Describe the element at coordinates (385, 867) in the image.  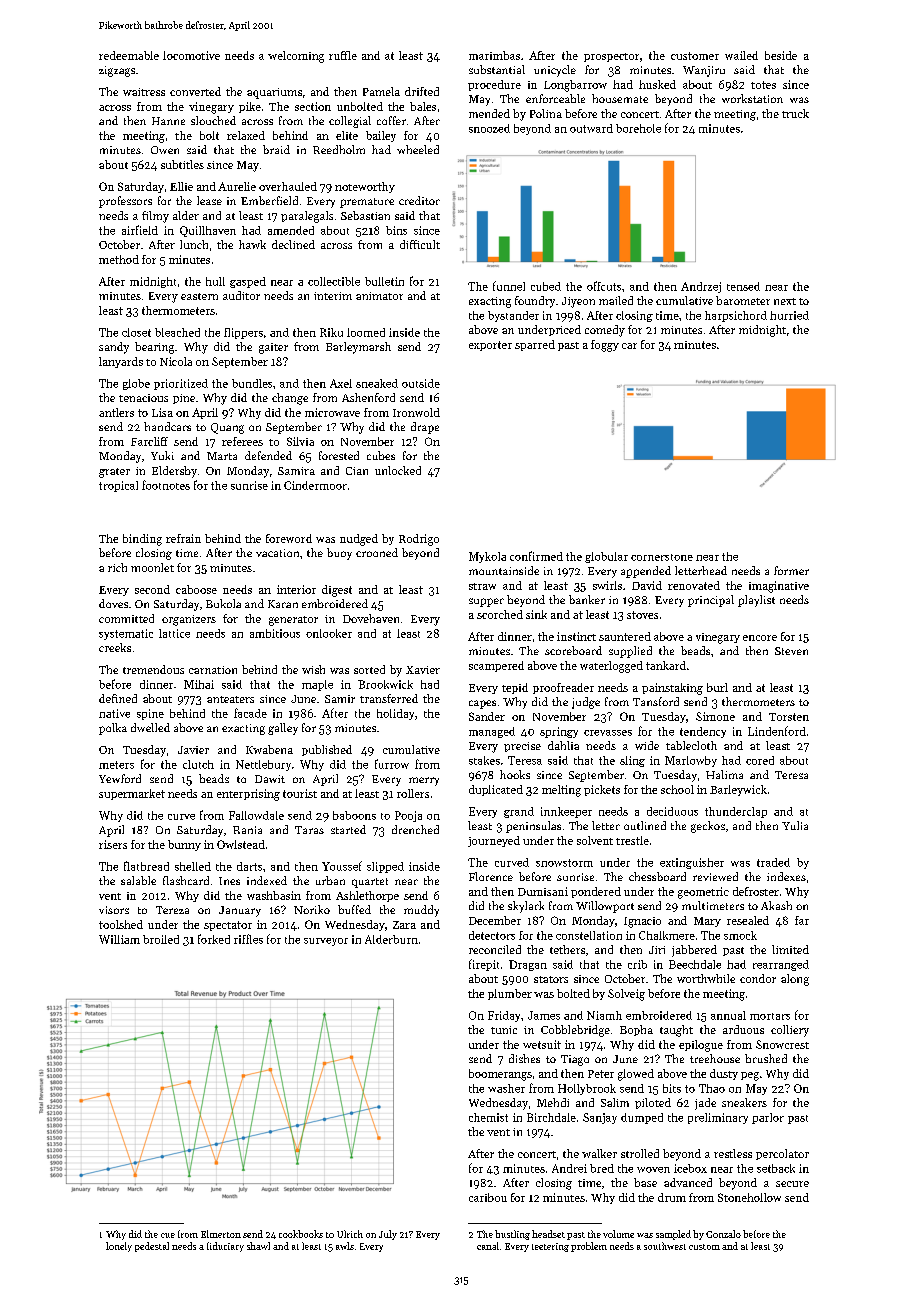
I see `slipped` at that location.
